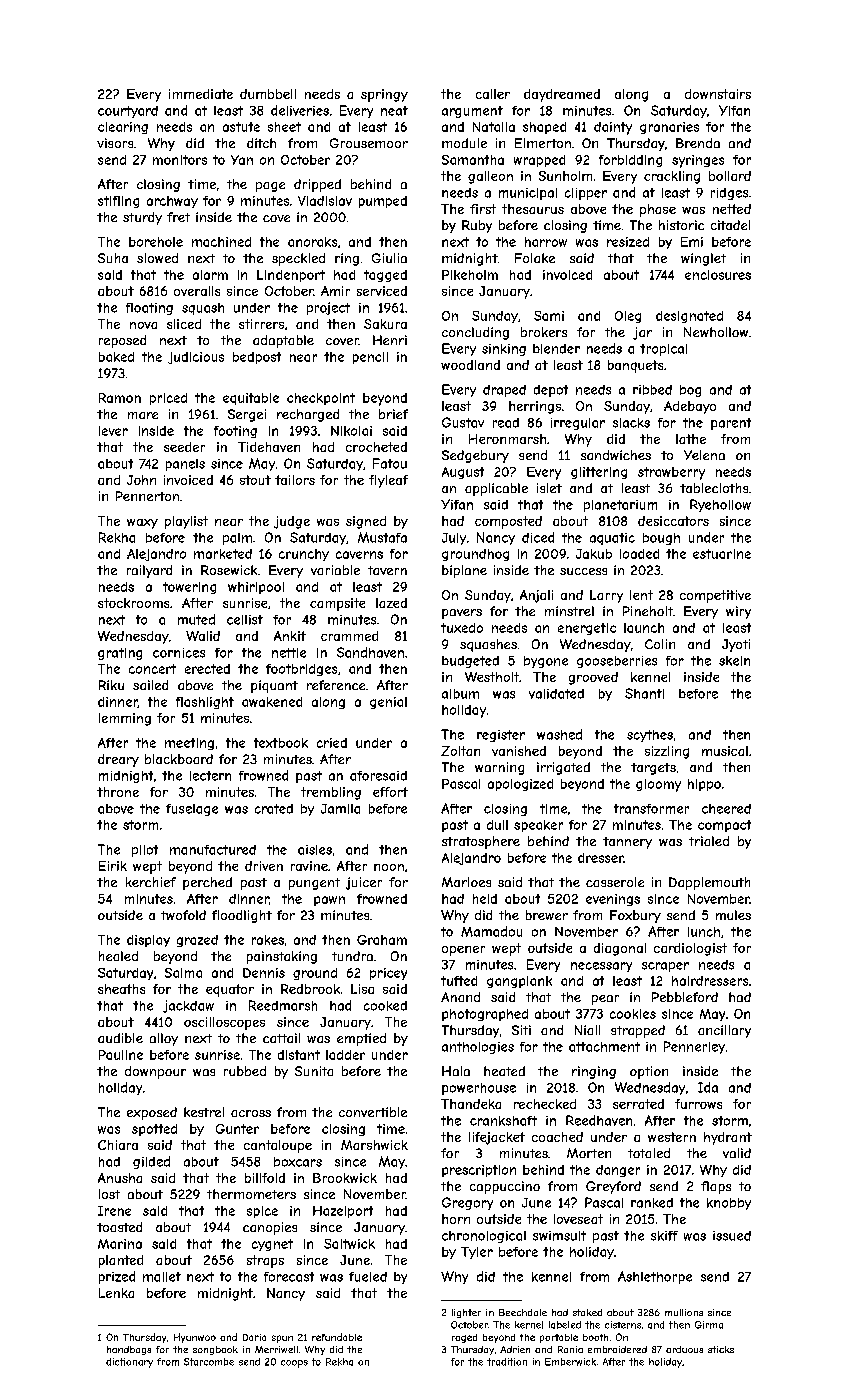  Describe the element at coordinates (464, 143) in the screenshot. I see `module` at that location.
